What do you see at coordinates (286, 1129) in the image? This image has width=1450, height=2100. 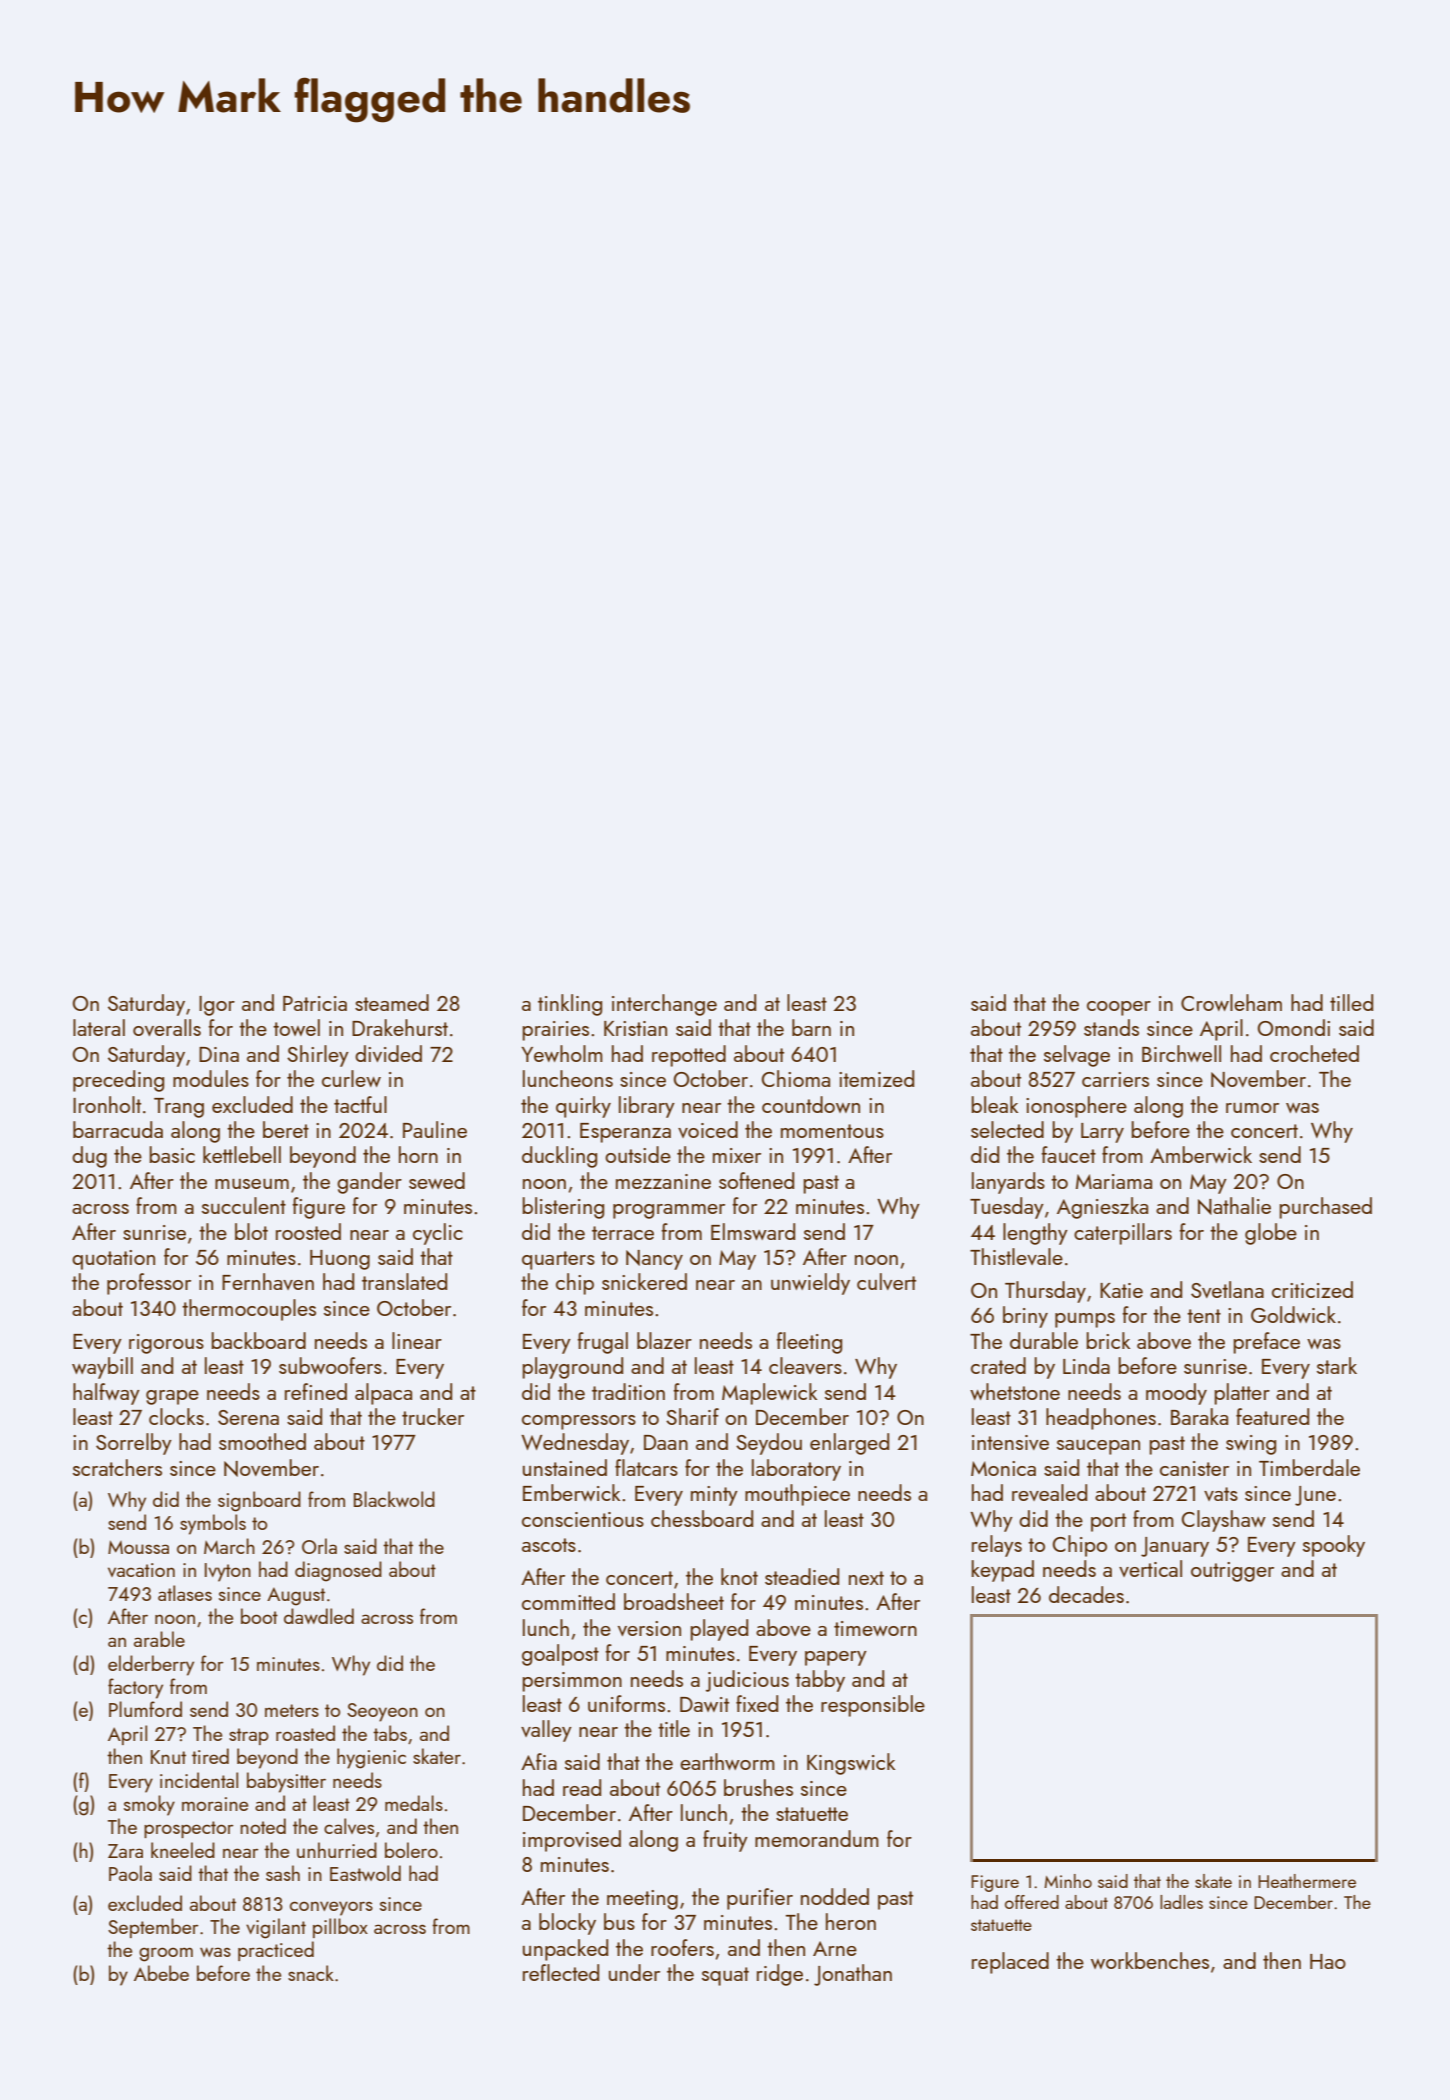 I see `beret` at bounding box center [286, 1129].
